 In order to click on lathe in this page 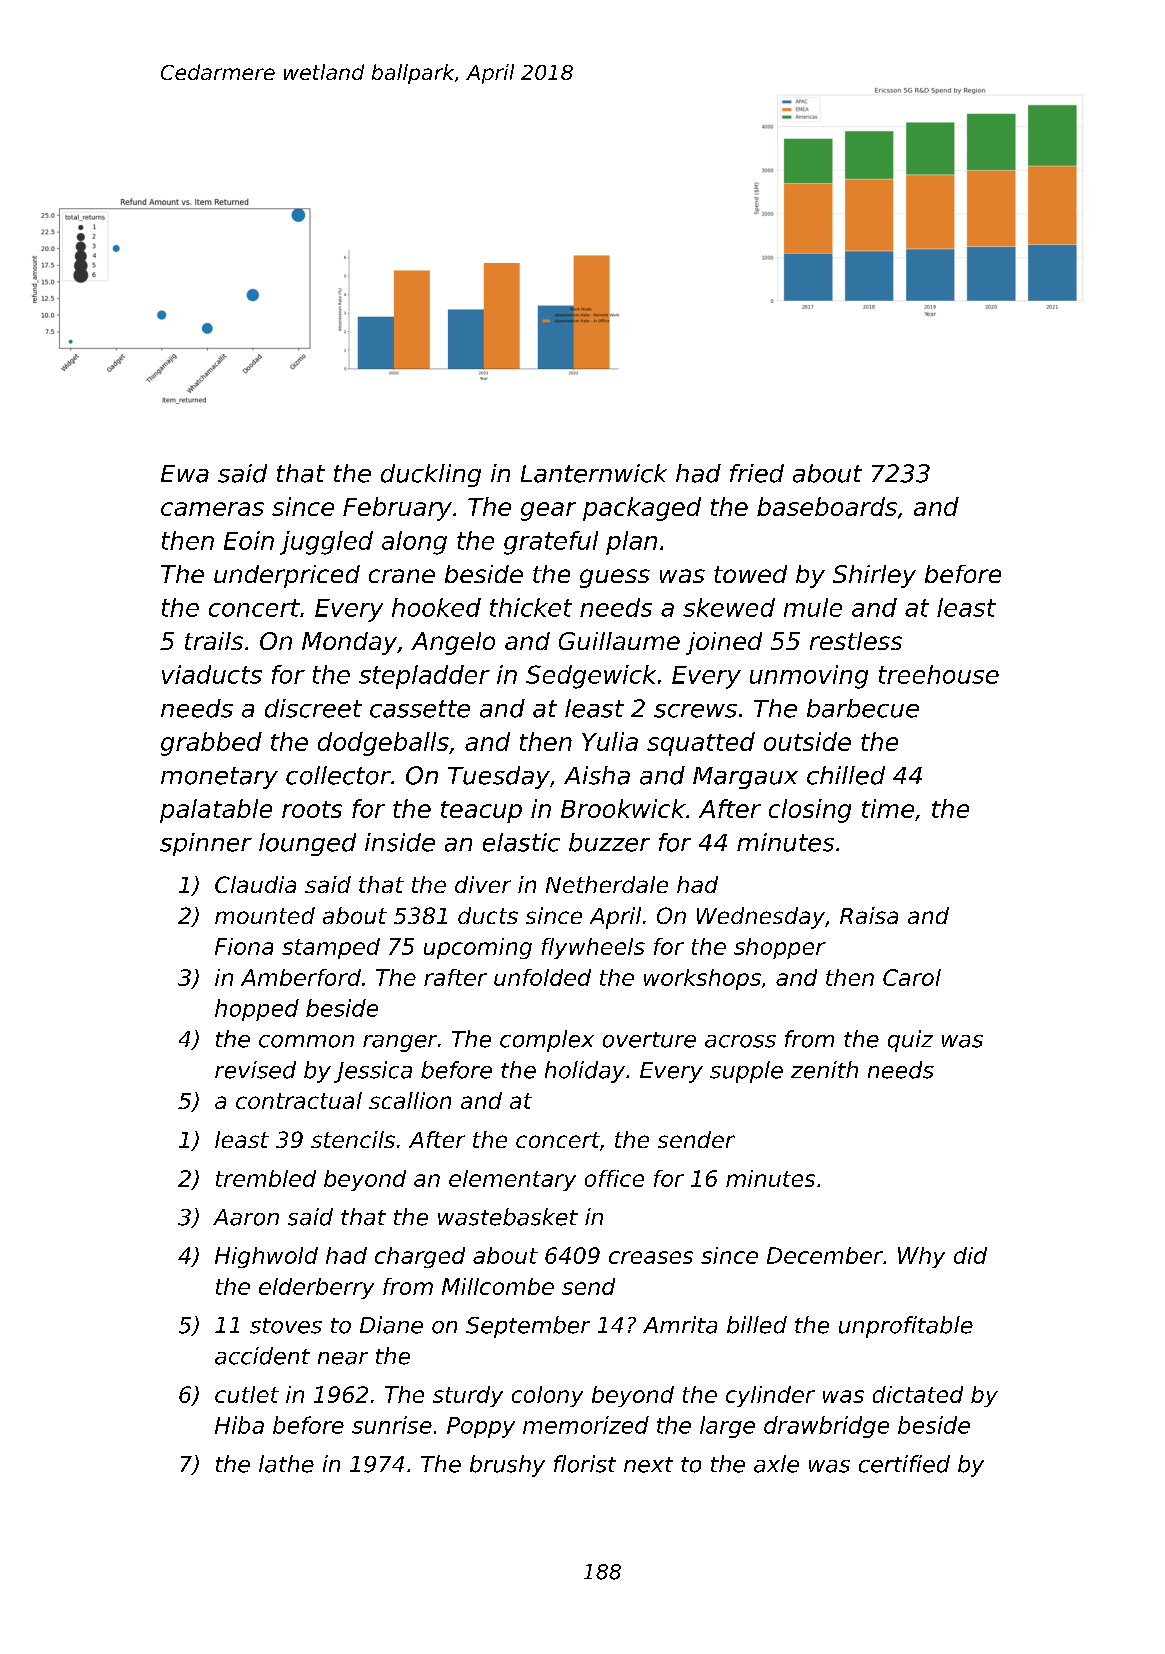, I will do `click(286, 1464)`.
